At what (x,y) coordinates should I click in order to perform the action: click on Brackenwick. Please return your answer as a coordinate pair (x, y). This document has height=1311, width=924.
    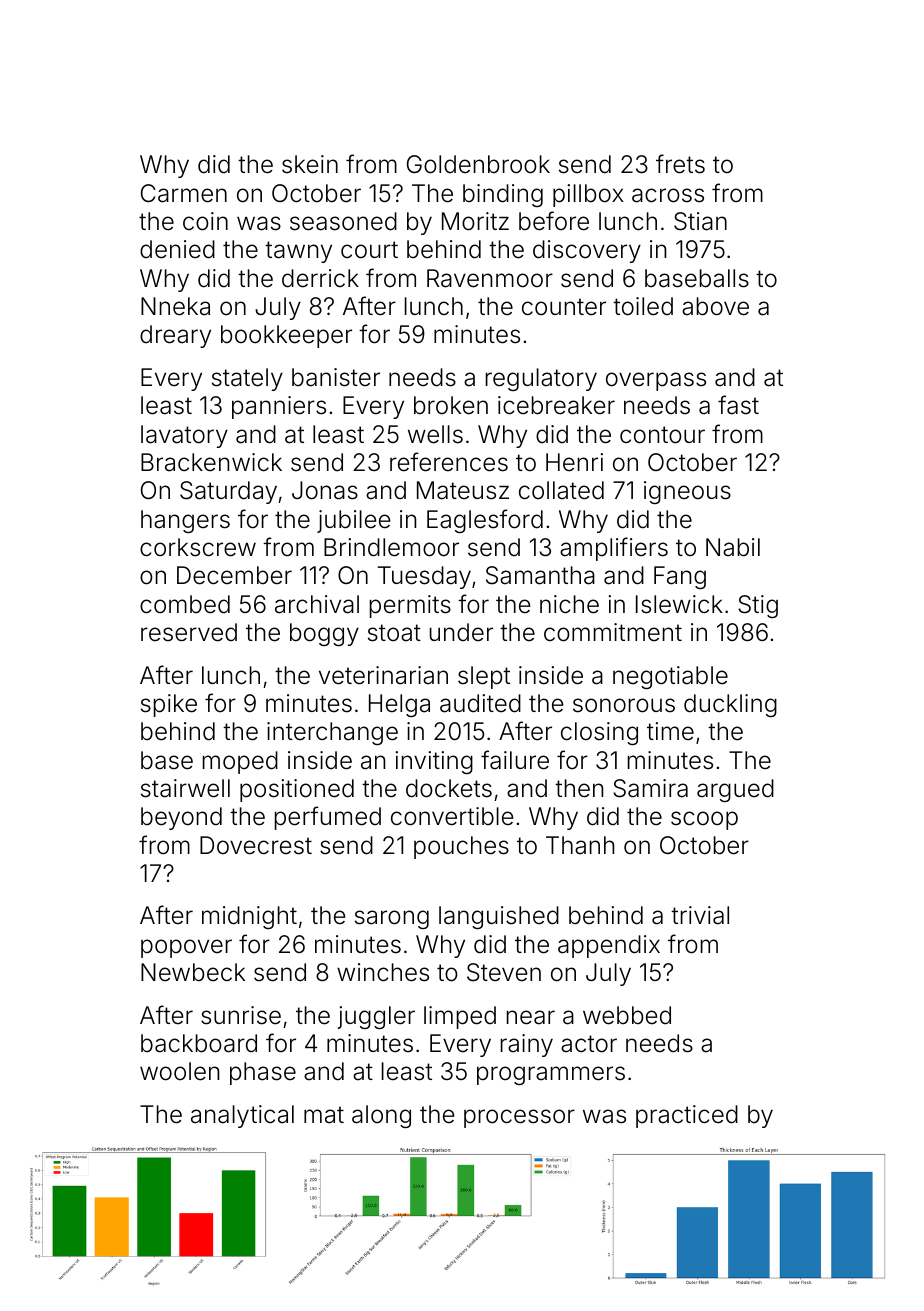
    Looking at the image, I should click on (211, 462).
